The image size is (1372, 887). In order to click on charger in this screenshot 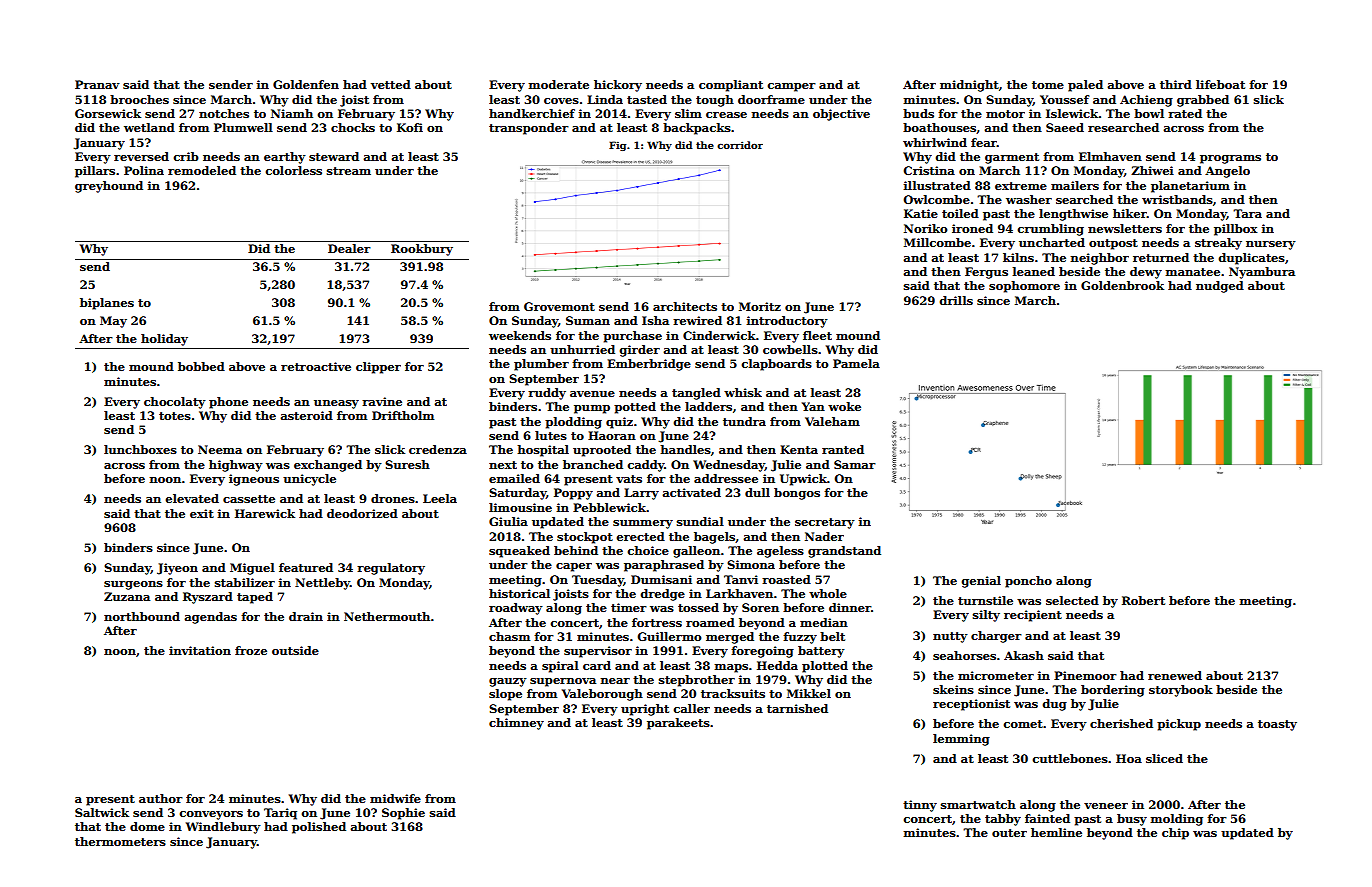, I will do `click(996, 637)`.
